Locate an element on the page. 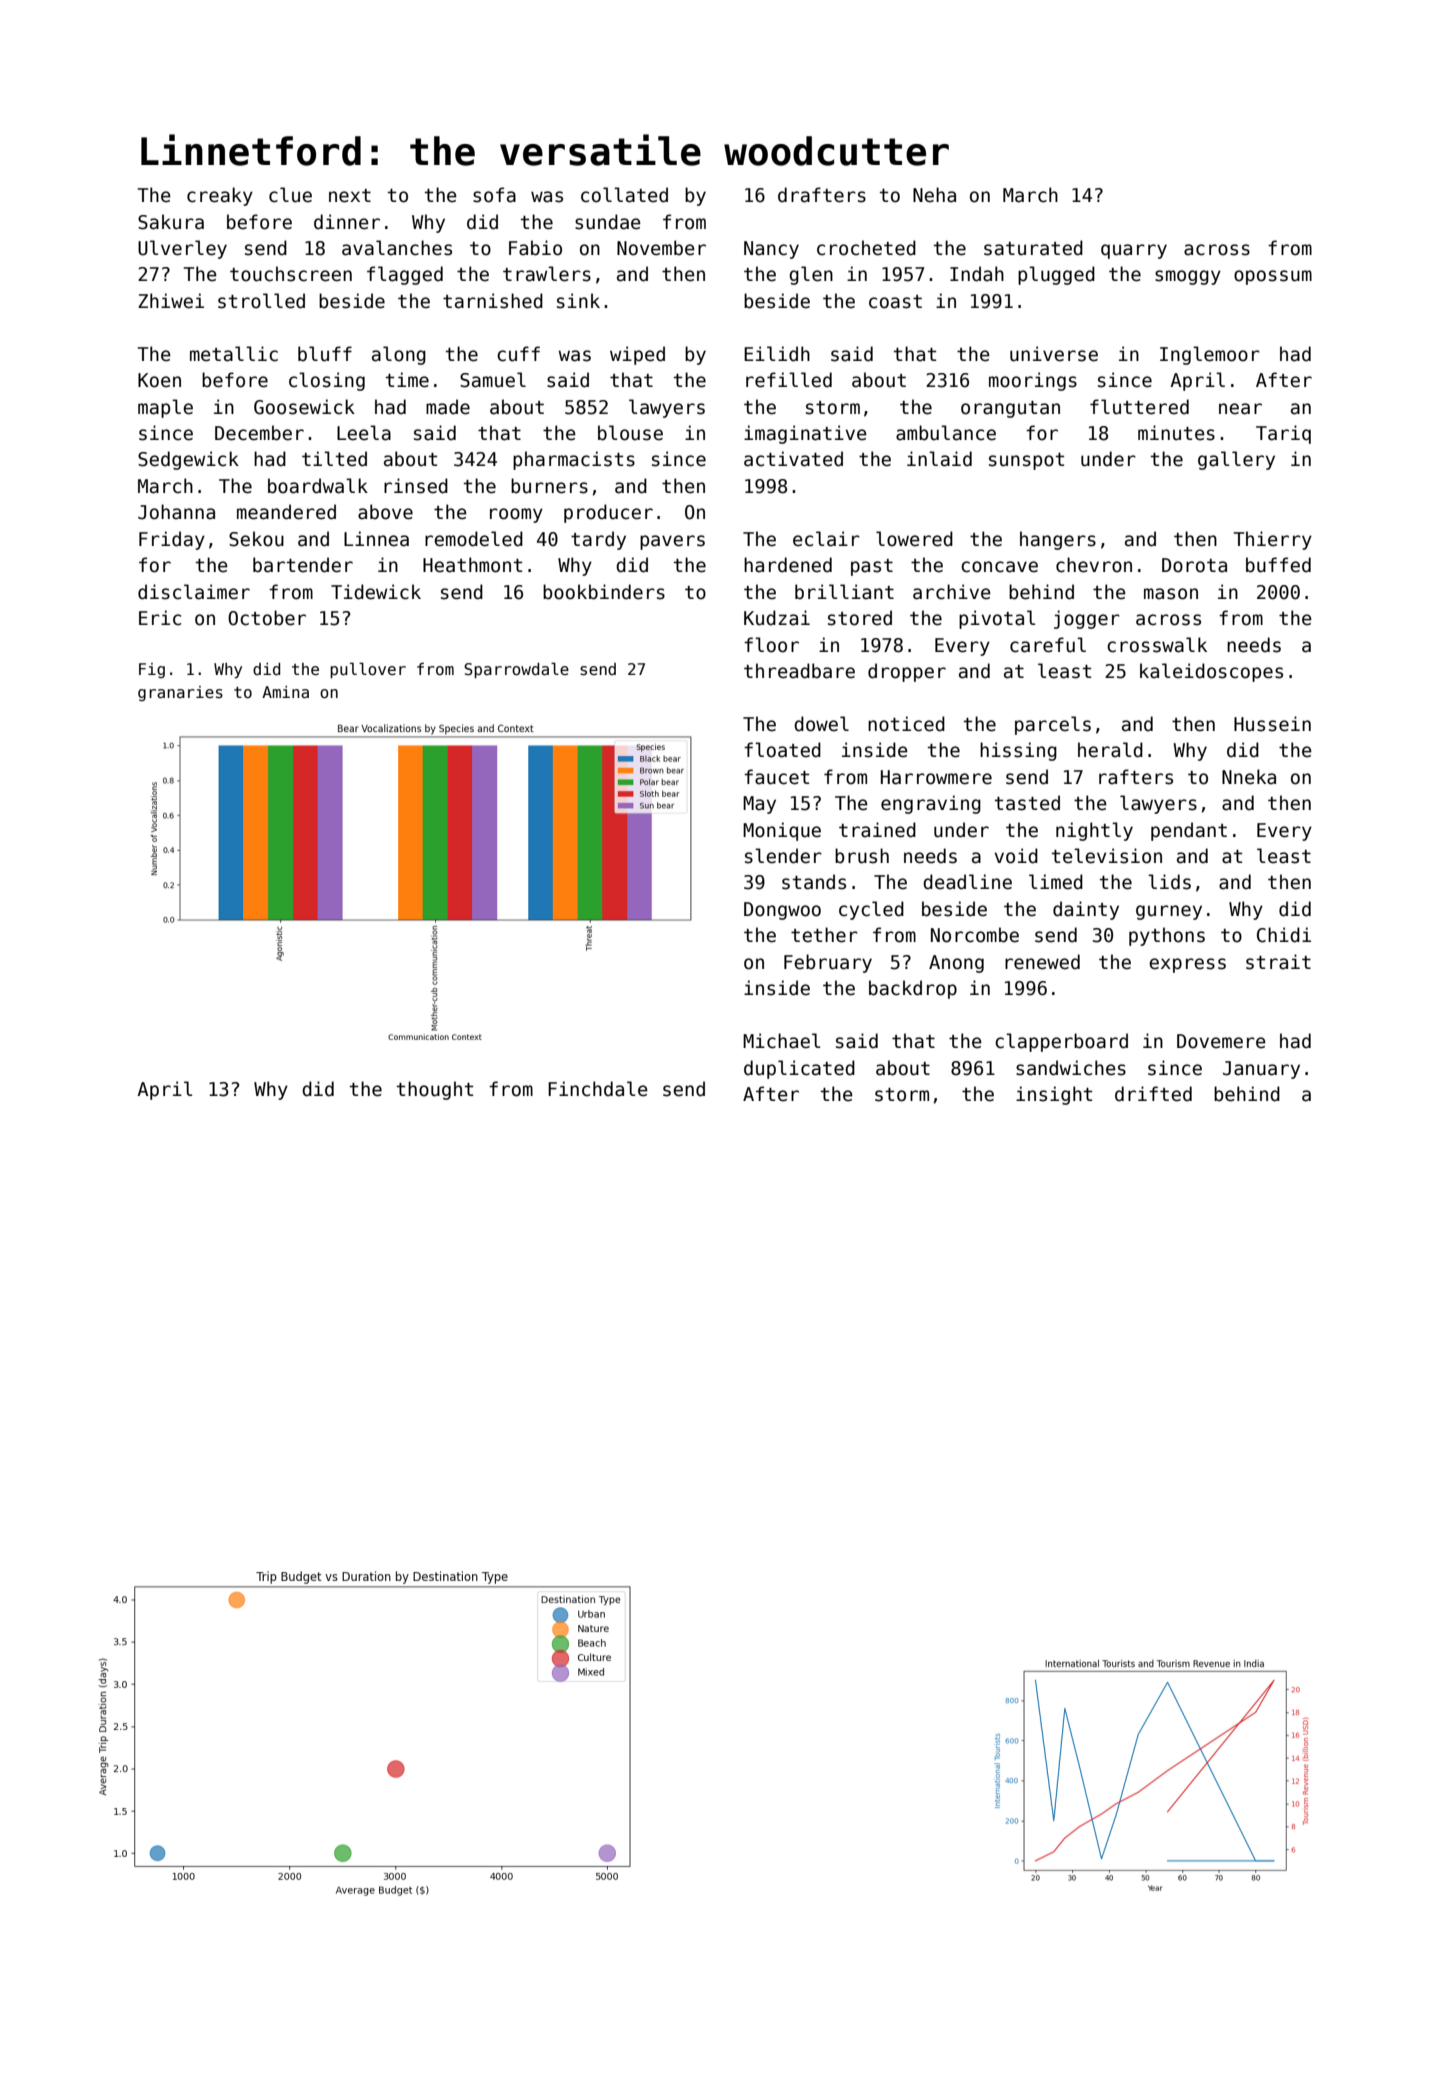 The image size is (1450, 2100). faucet is located at coordinates (776, 777).
